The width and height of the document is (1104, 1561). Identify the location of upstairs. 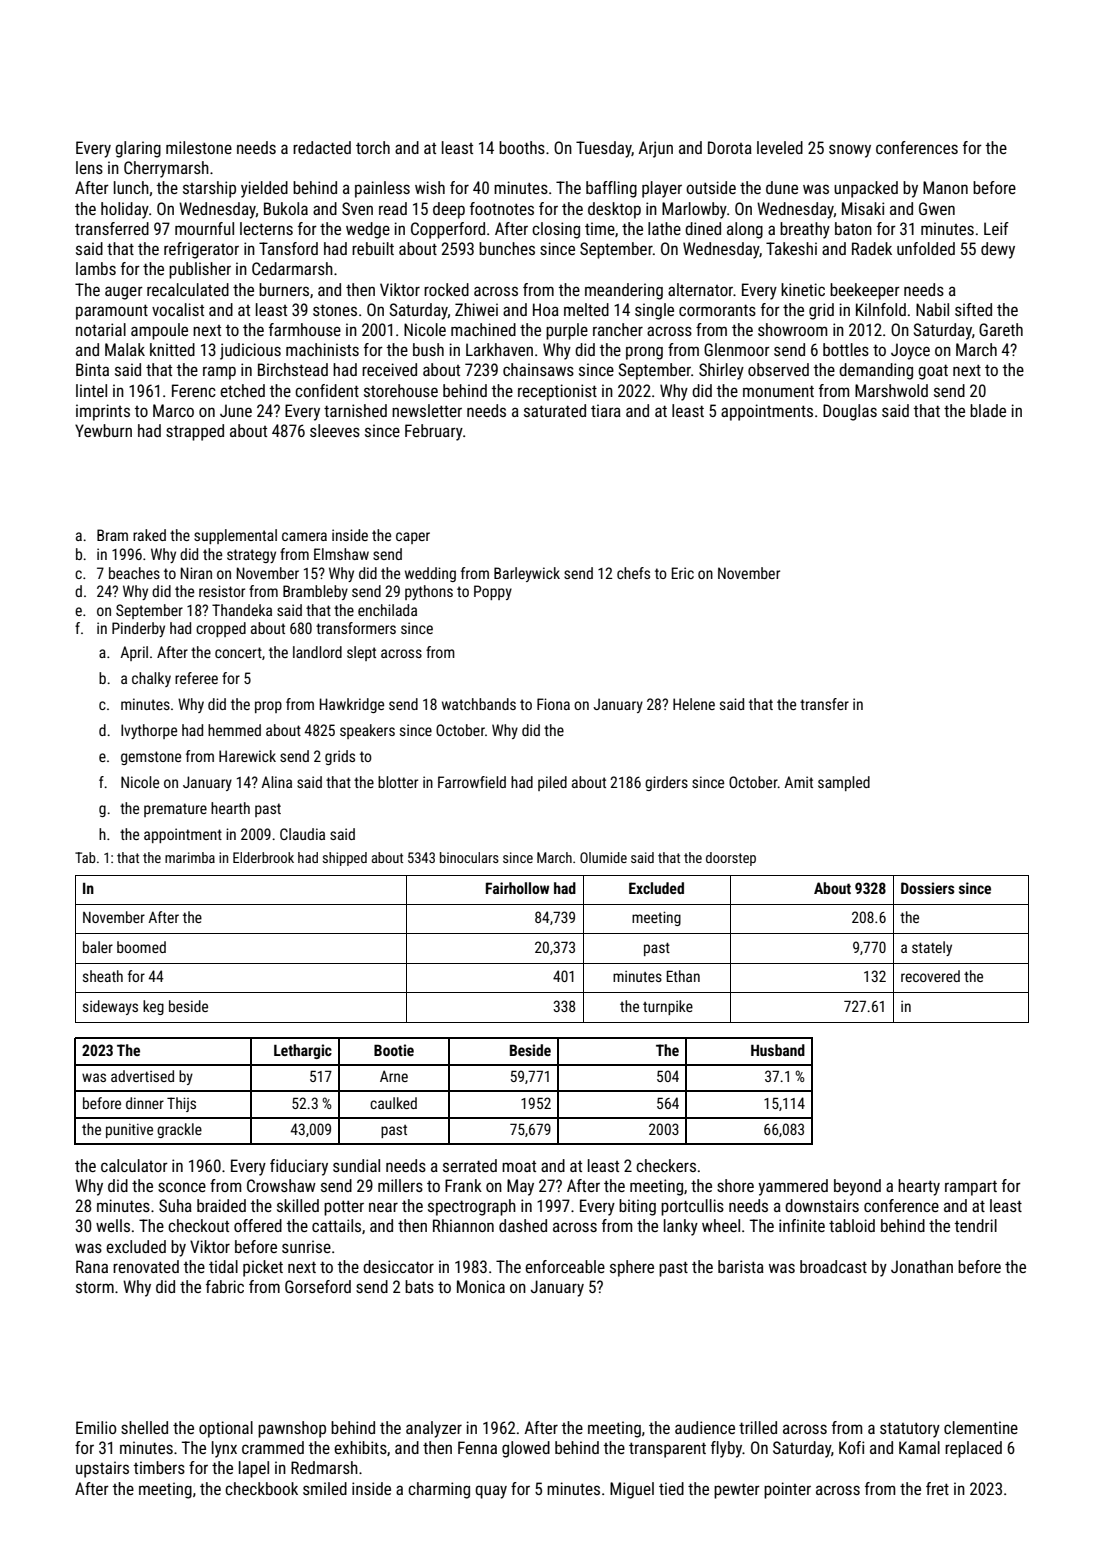
(102, 1469).
